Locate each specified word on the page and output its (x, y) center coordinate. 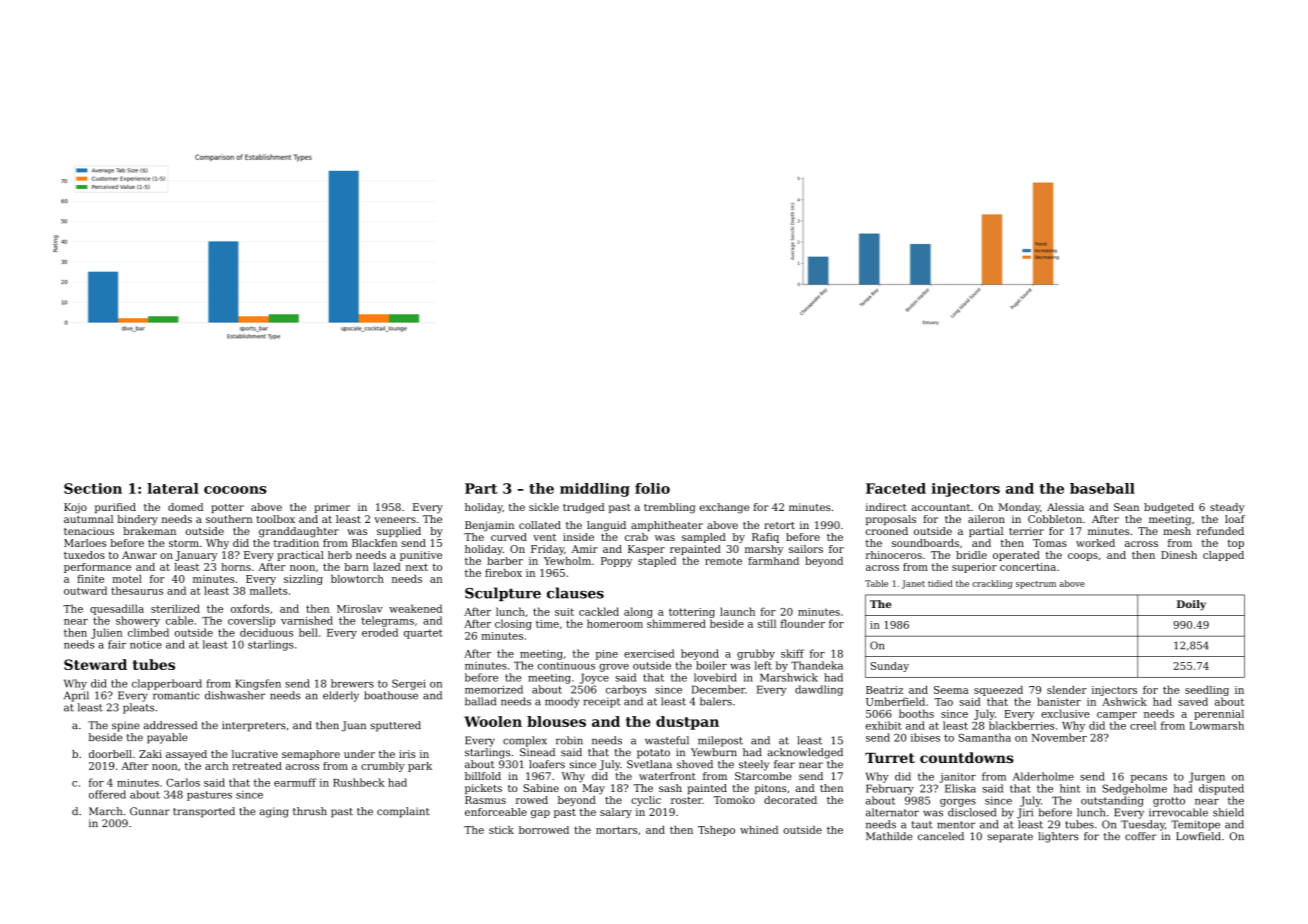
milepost (720, 741)
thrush (310, 811)
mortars (616, 830)
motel (127, 579)
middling (595, 490)
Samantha (985, 737)
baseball (1102, 488)
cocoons (235, 490)
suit (564, 612)
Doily (1191, 605)
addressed (170, 725)
